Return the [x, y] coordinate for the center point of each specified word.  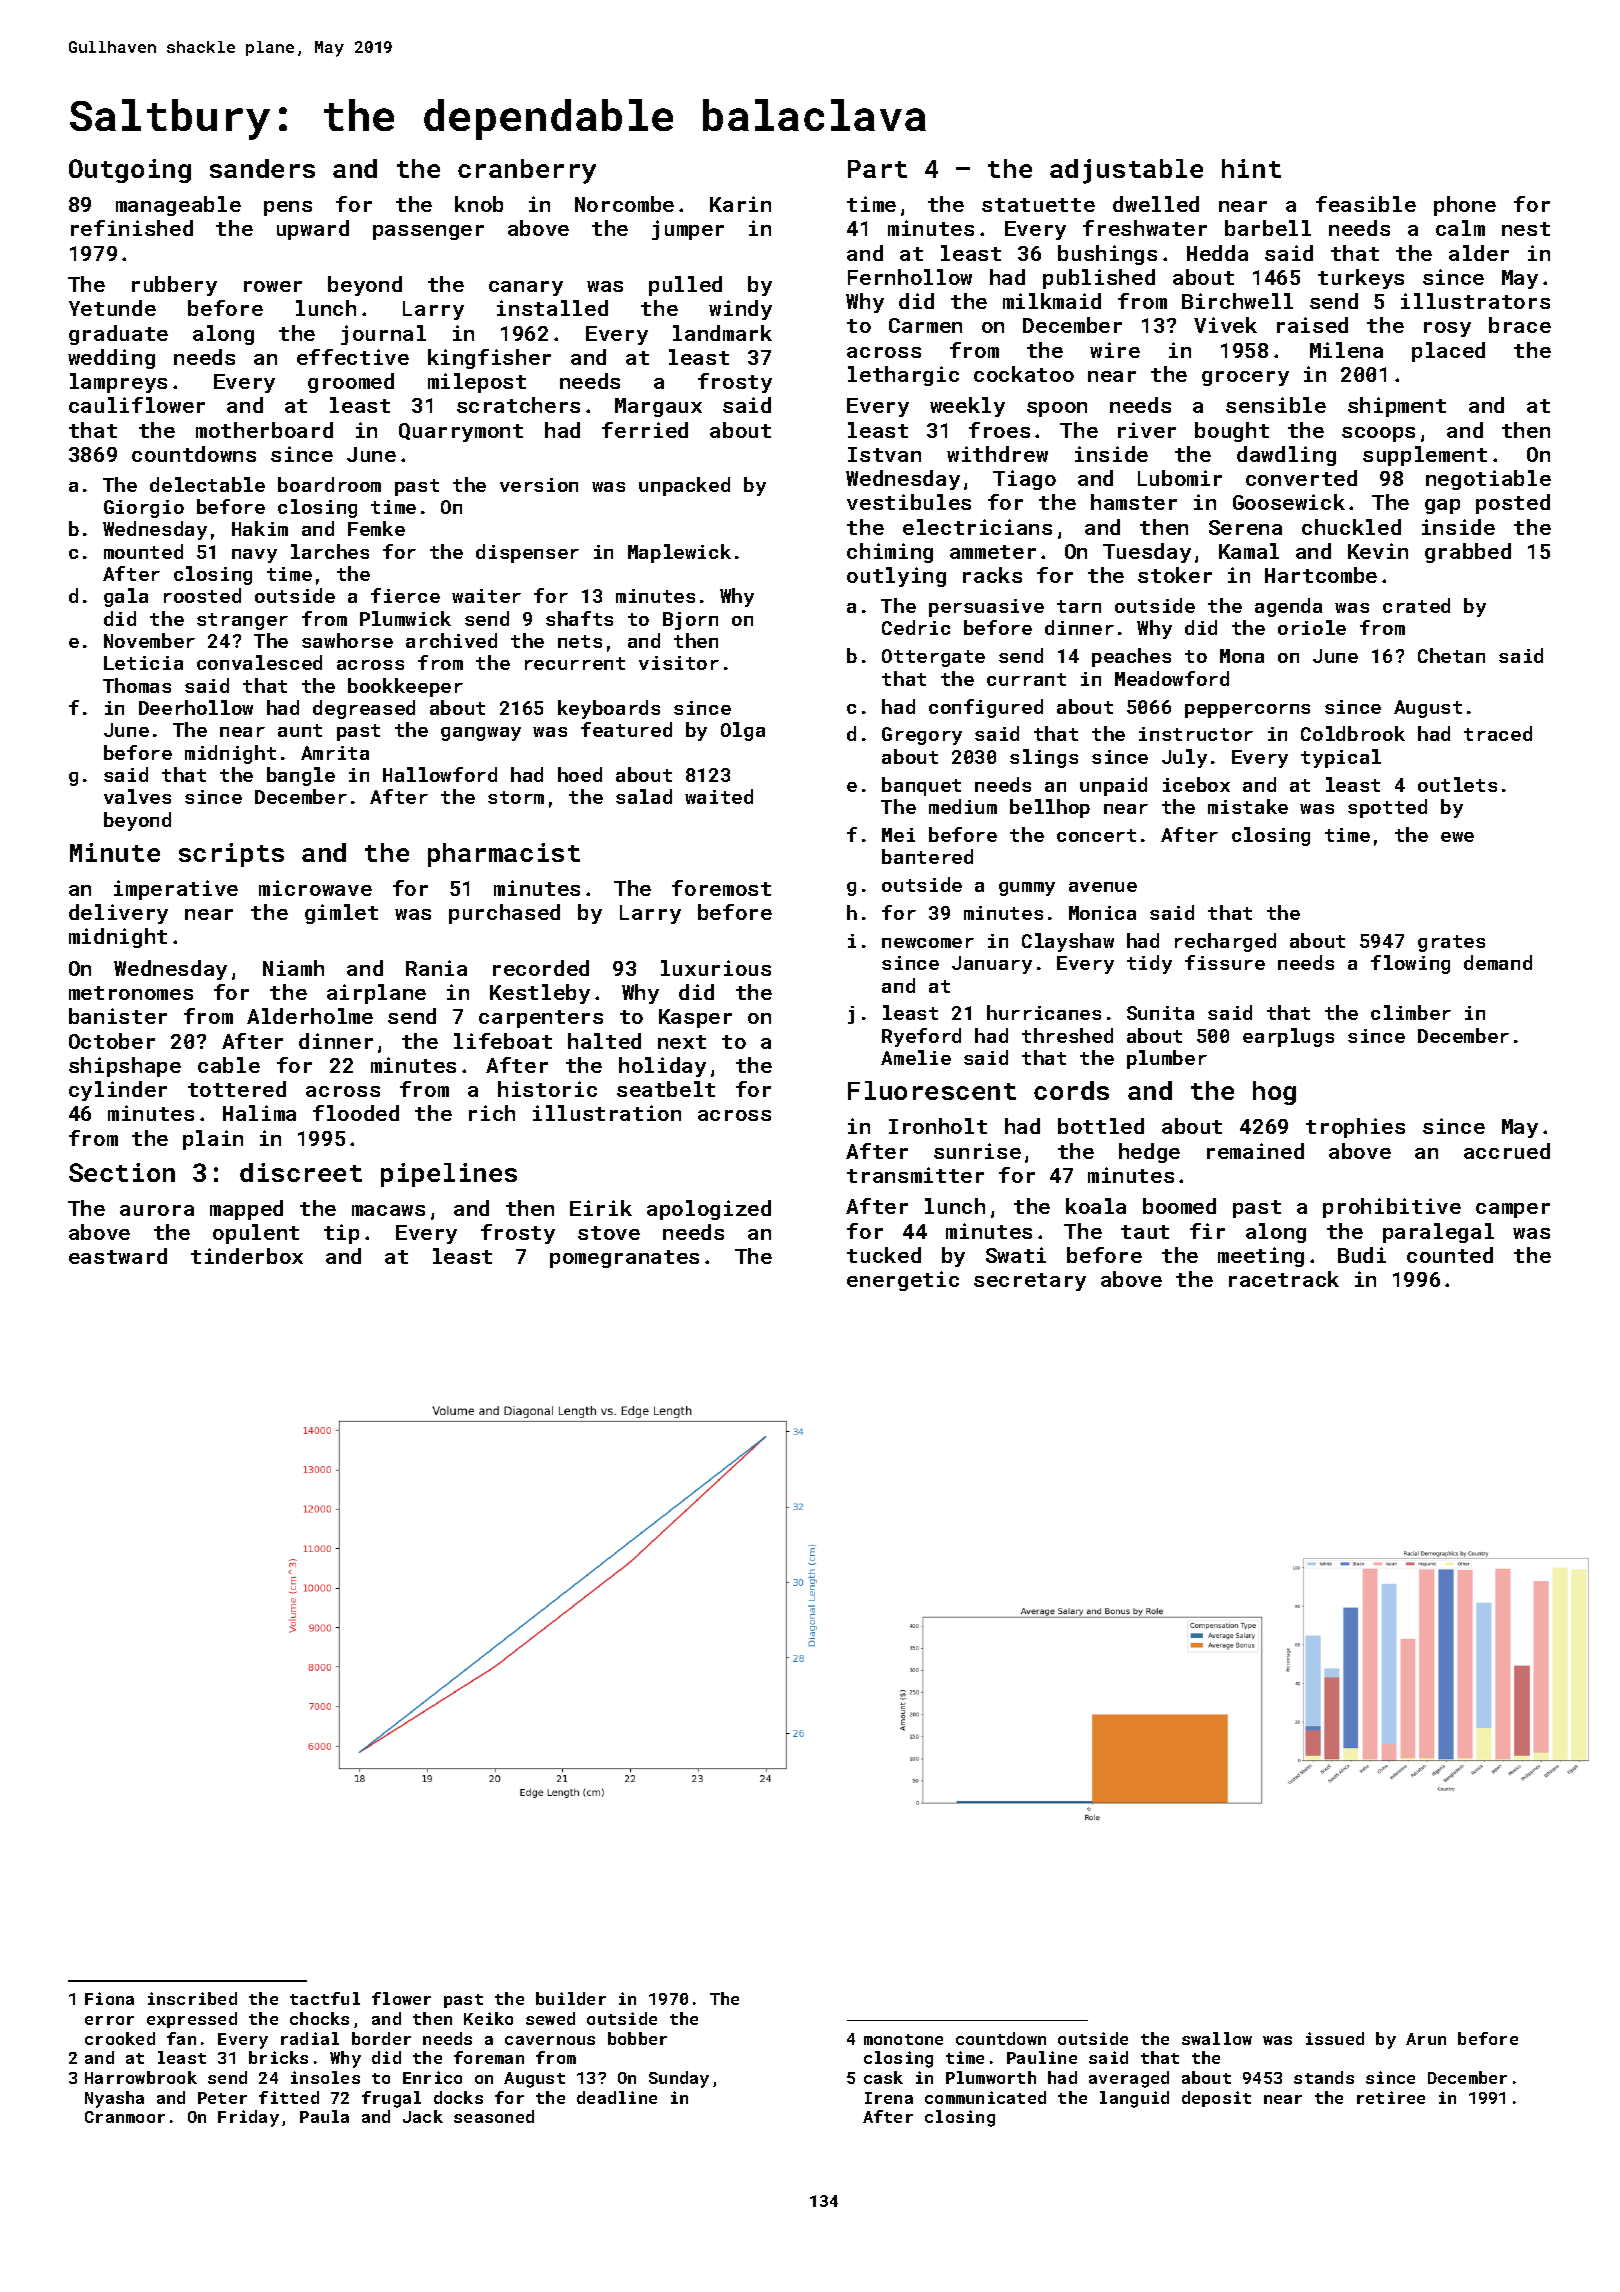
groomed [351, 383]
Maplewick [679, 553]
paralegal [1438, 1233]
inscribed [192, 1998]
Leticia [143, 663]
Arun [1426, 2039]
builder [571, 1998]
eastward [118, 1256]
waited [719, 796]
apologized [709, 1210]
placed [1448, 352]
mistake [1248, 806]
